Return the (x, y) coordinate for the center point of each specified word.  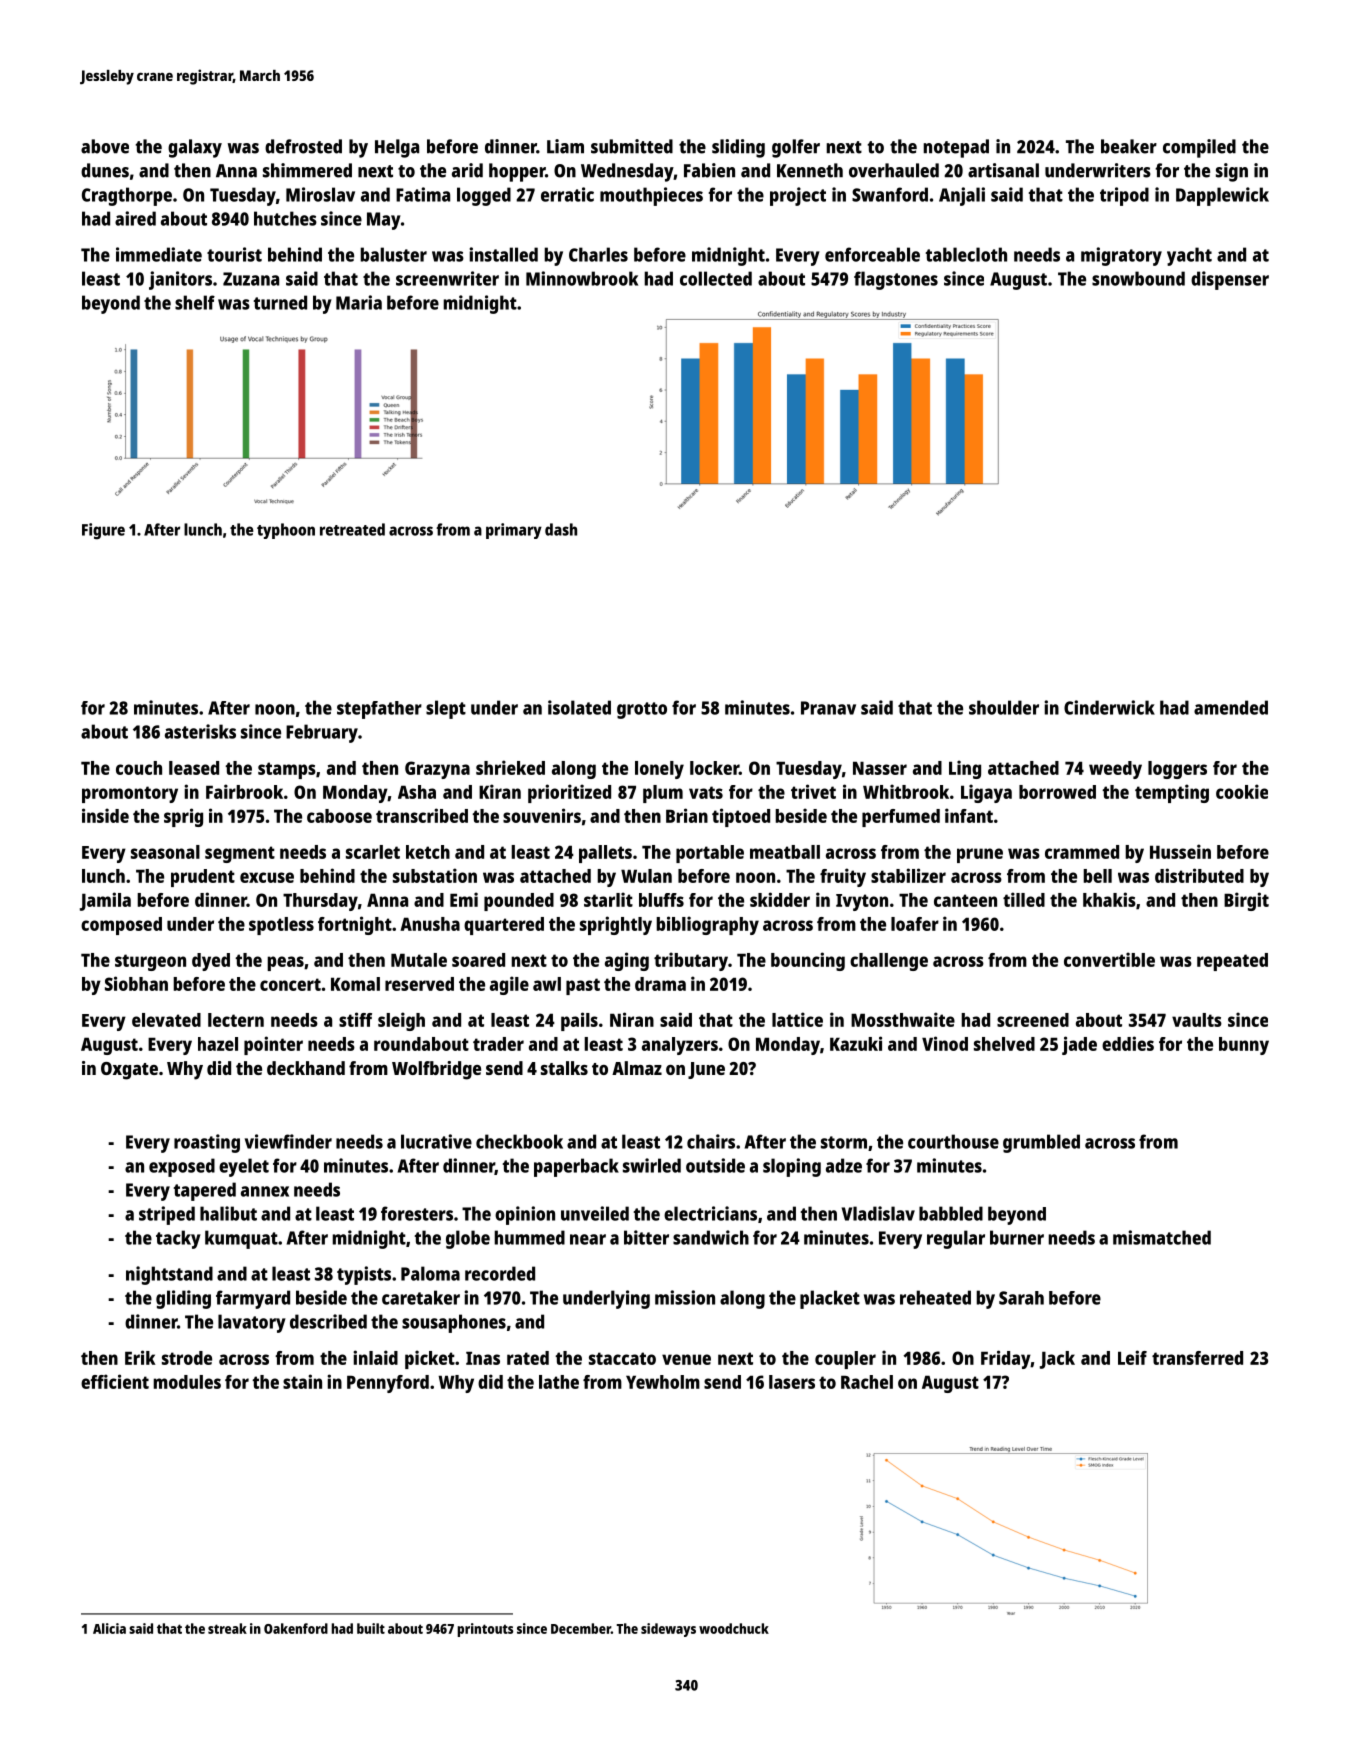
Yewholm (663, 1382)
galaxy (195, 148)
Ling (965, 769)
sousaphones (454, 1323)
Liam (565, 146)
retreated (352, 529)
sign (1232, 172)
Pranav (828, 708)
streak (227, 1628)
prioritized (569, 793)
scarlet (373, 852)
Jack (1057, 1360)
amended (1231, 707)
